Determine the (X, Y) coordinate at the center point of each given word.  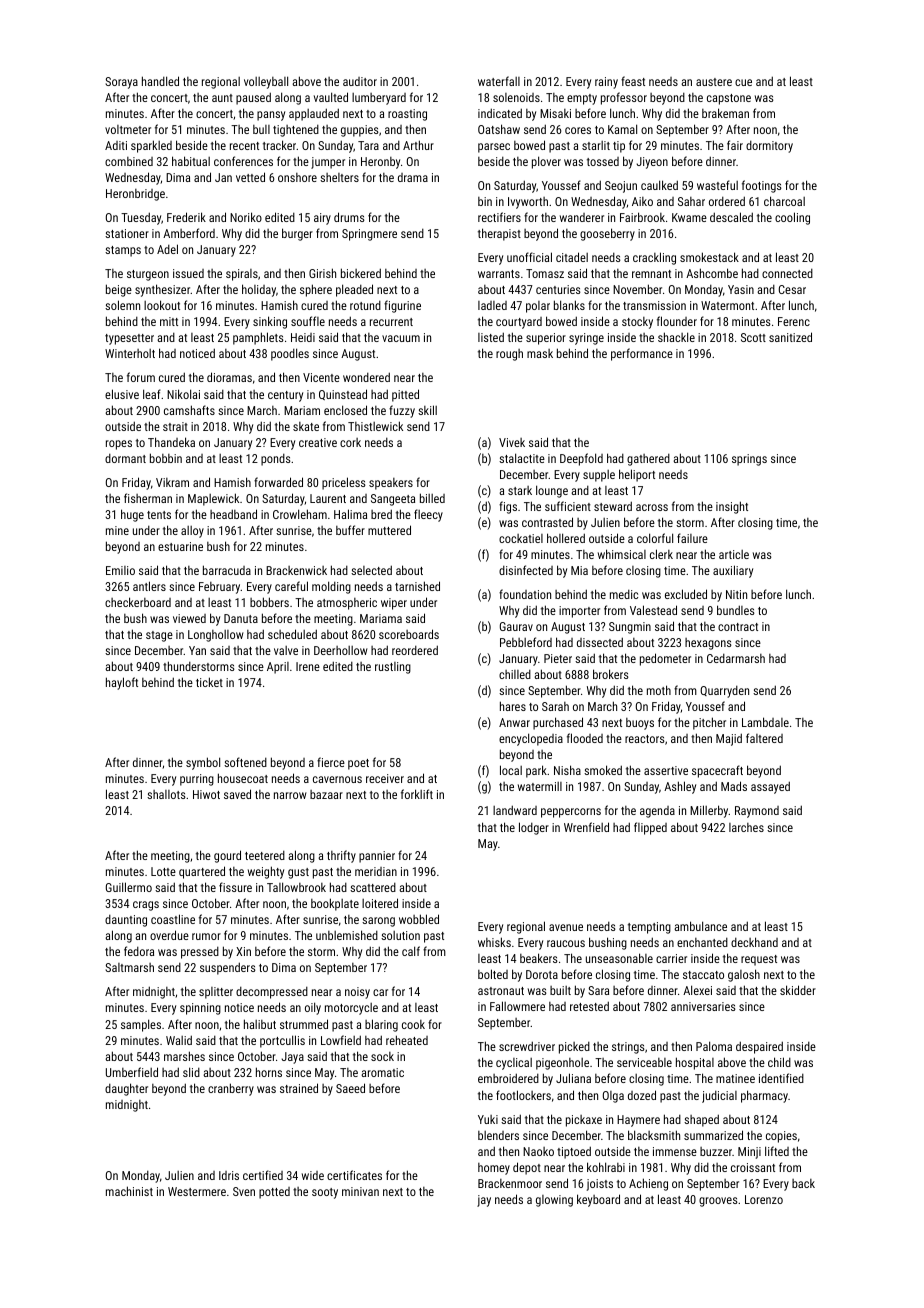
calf (411, 951)
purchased (558, 723)
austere (714, 82)
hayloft (122, 683)
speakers (391, 484)
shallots (166, 794)
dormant (125, 458)
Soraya (121, 83)
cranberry (231, 1089)
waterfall (499, 81)
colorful (655, 538)
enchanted (702, 942)
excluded (686, 594)
